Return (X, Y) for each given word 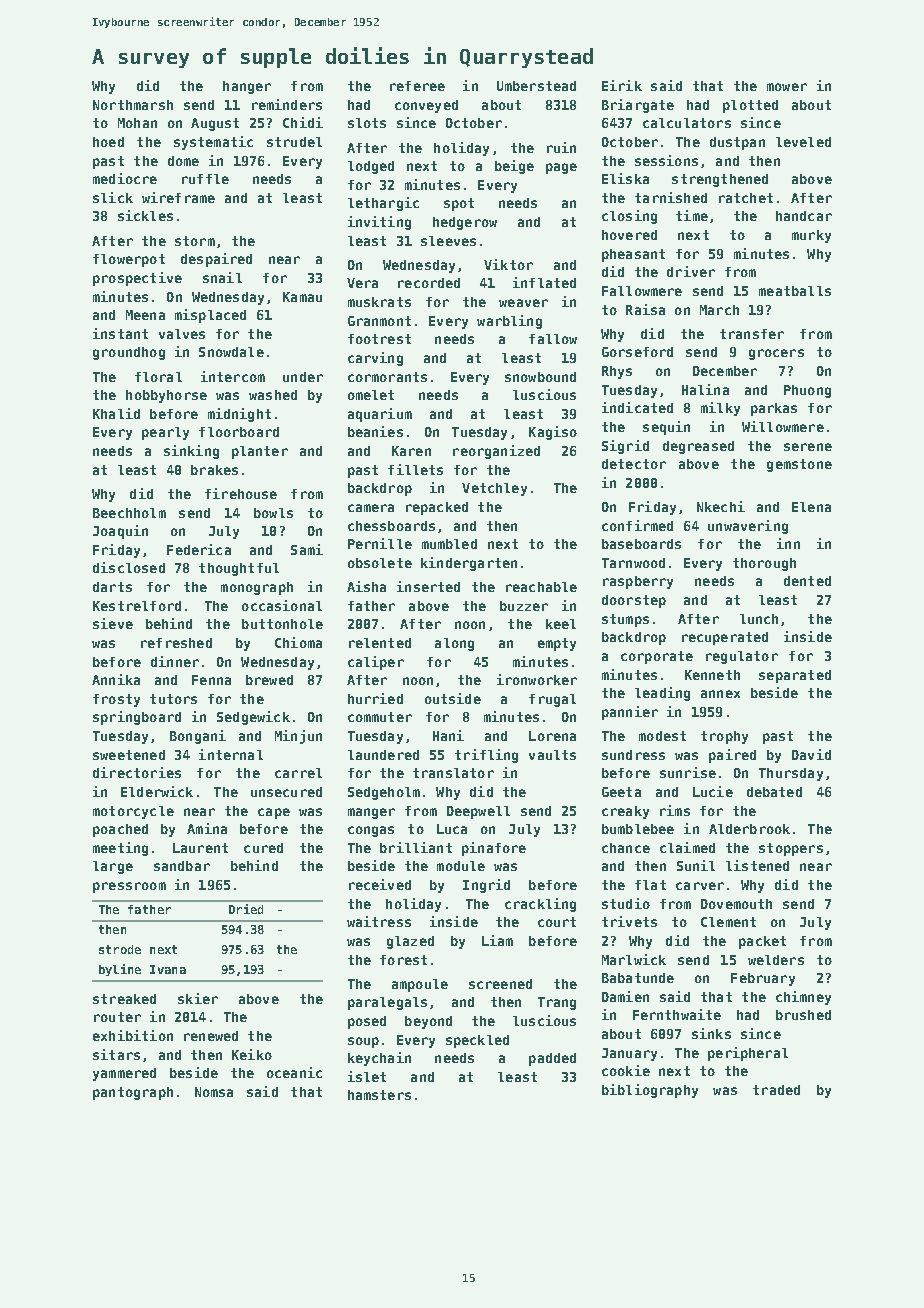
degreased (698, 447)
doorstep (634, 601)
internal (231, 754)
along (454, 644)
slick (113, 197)
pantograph (133, 1093)
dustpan (737, 143)
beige (514, 167)
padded (552, 1059)
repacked (437, 508)
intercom (233, 376)
